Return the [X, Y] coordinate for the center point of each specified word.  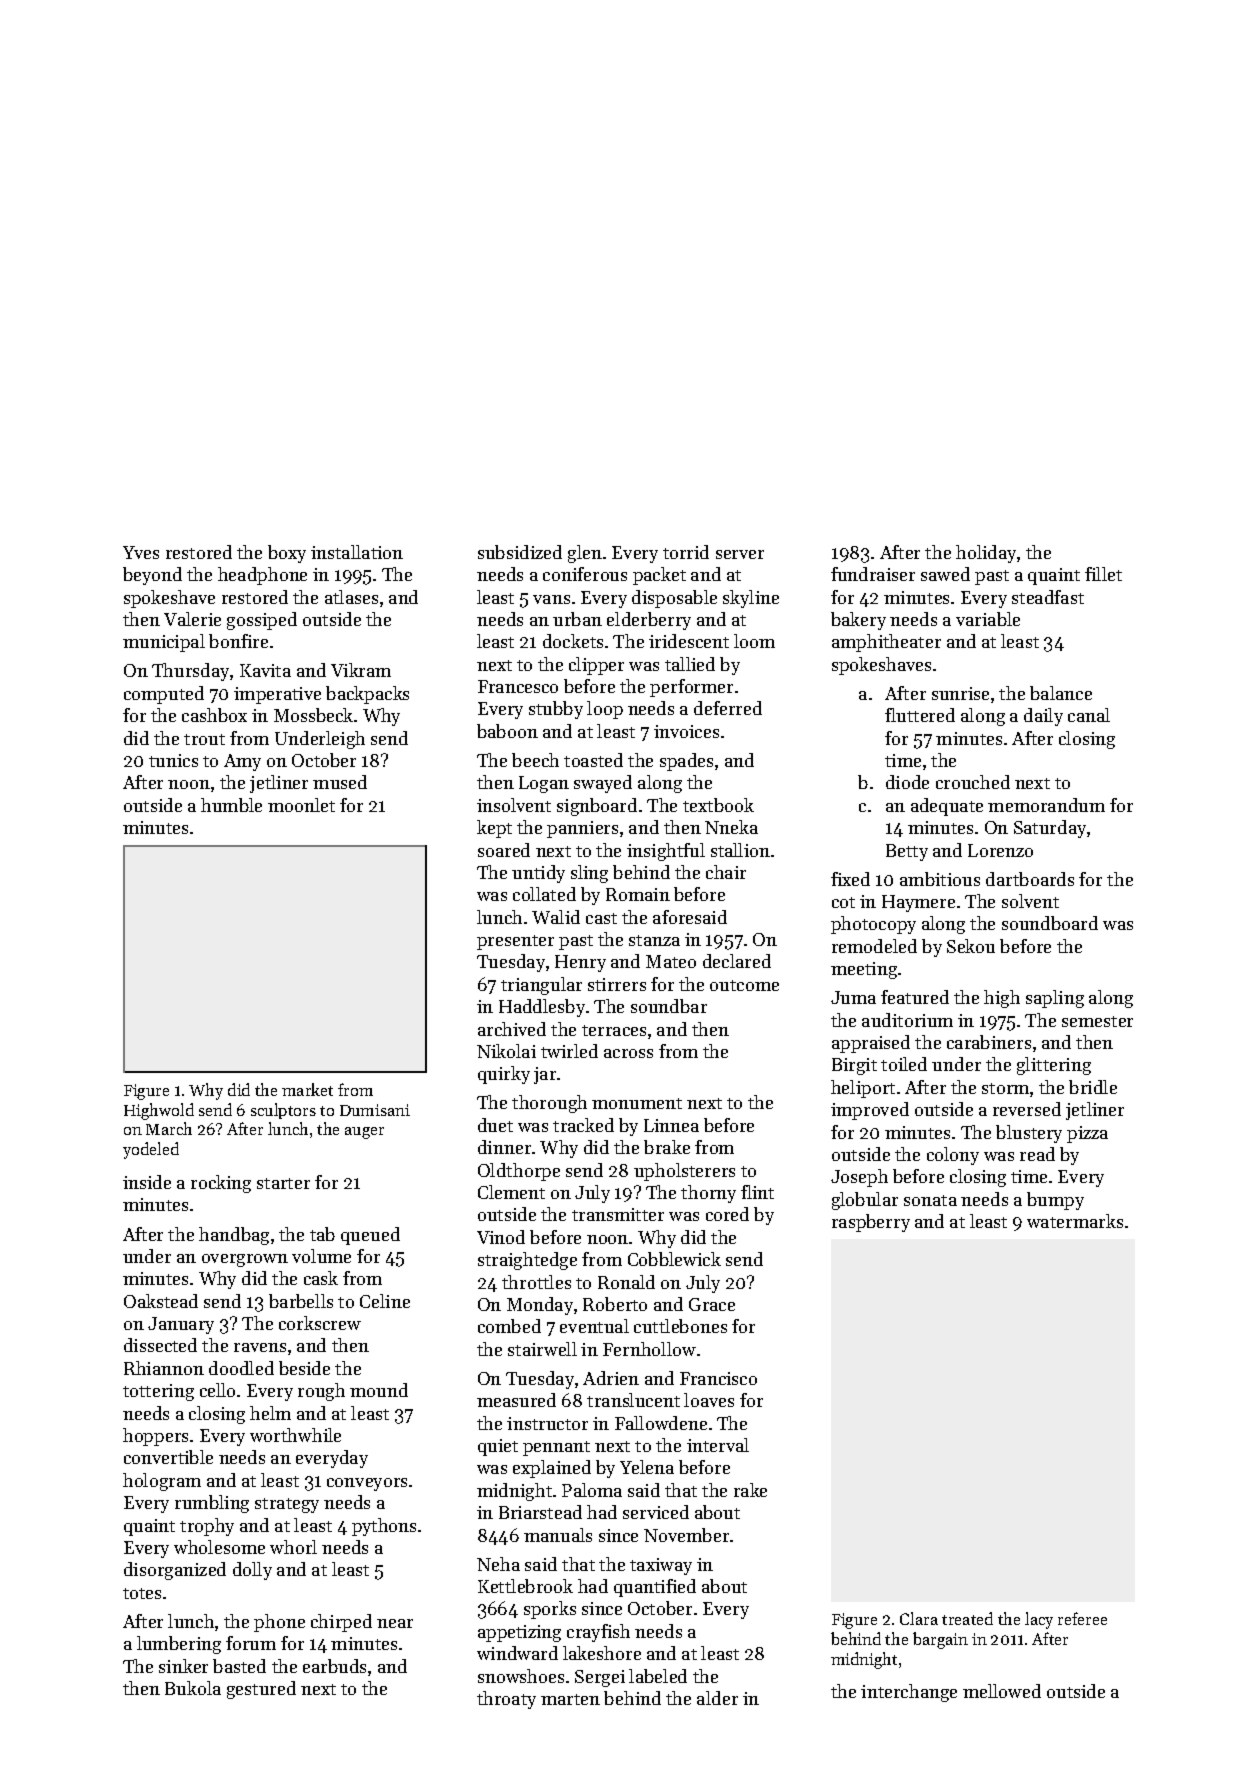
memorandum [1046, 805]
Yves [141, 552]
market [307, 1089]
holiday [987, 554]
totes [142, 1593]
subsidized [520, 552]
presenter [515, 942]
